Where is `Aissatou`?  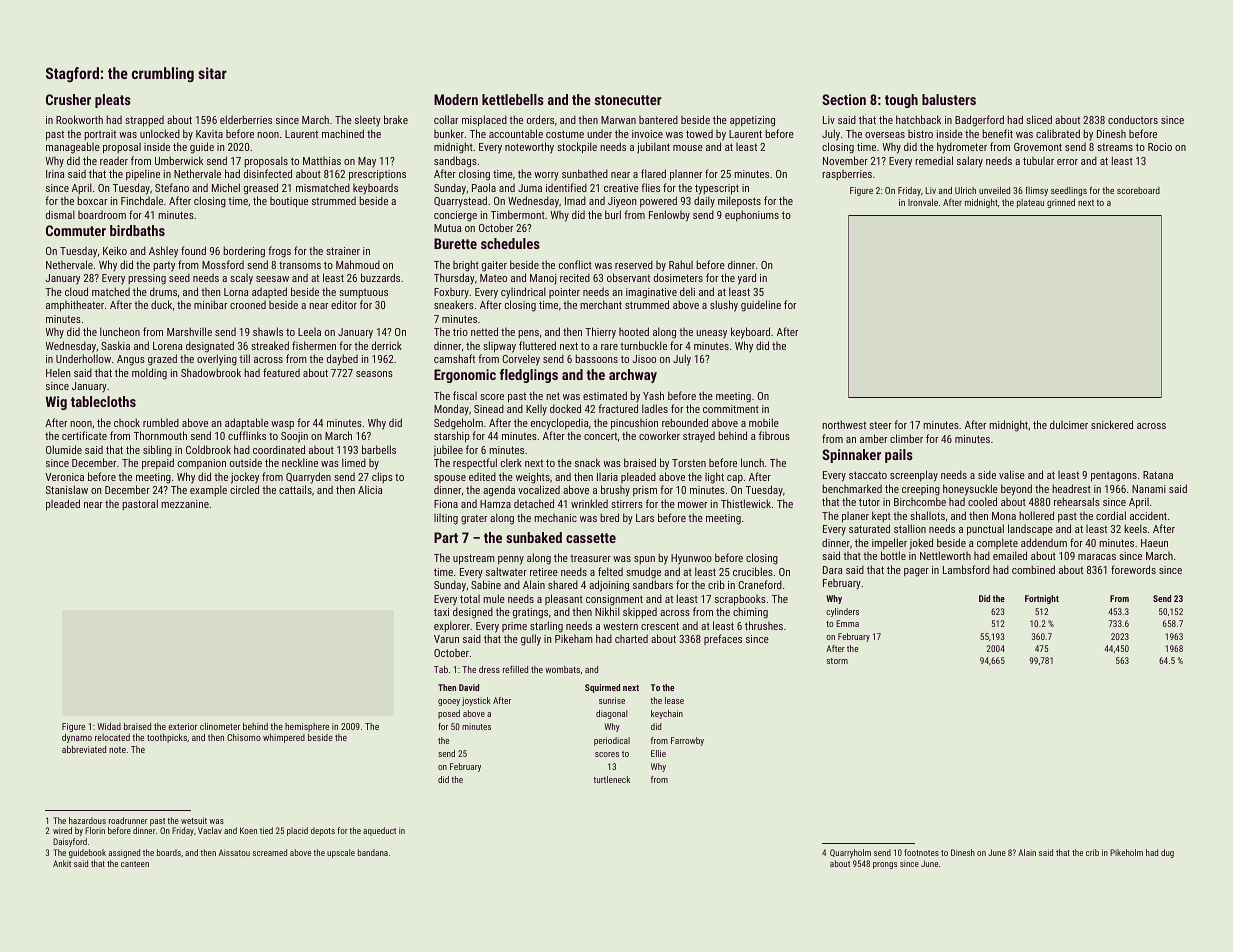
Aissatou is located at coordinates (234, 852).
